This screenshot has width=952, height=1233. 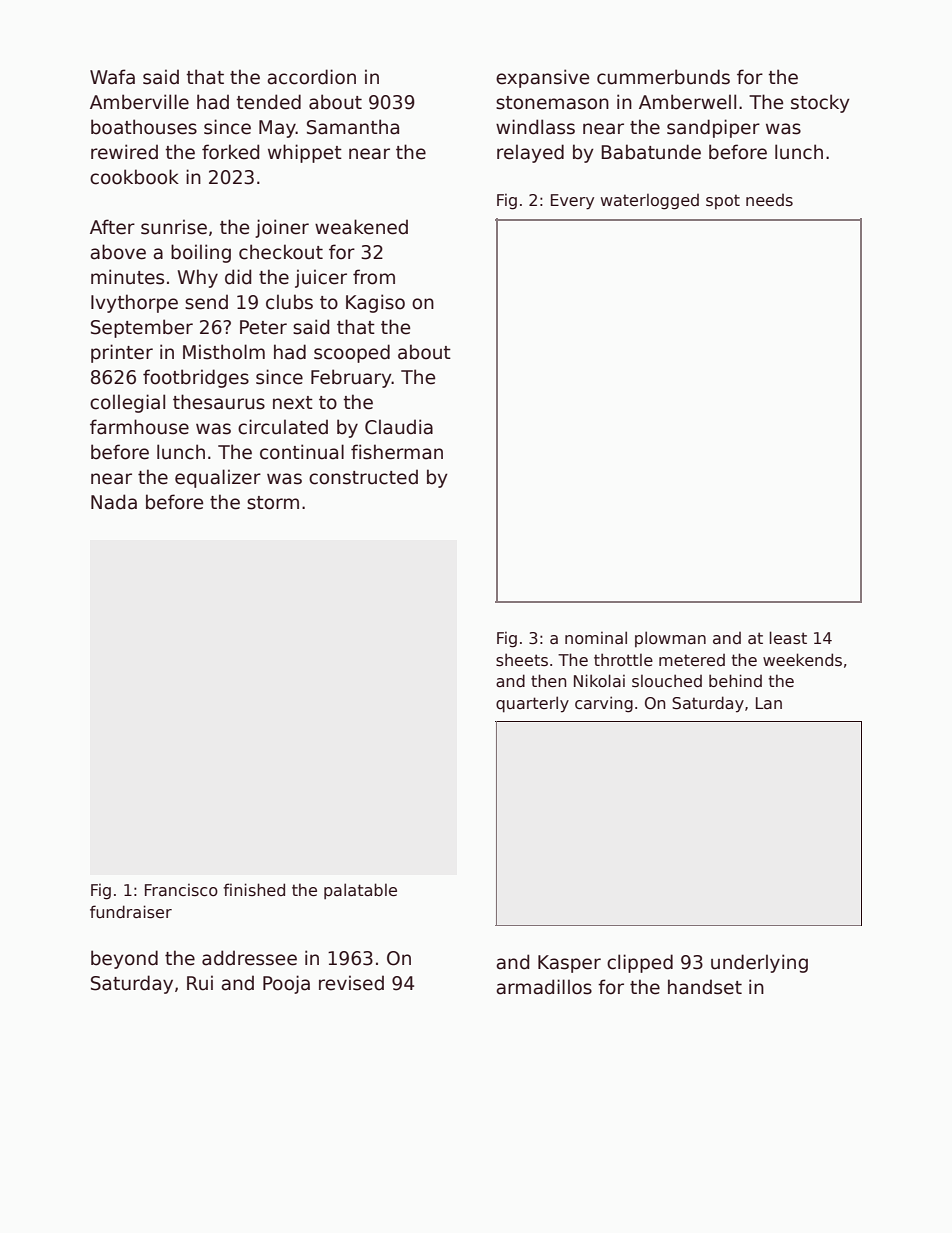 What do you see at coordinates (663, 77) in the screenshot?
I see `cummerbunds` at bounding box center [663, 77].
